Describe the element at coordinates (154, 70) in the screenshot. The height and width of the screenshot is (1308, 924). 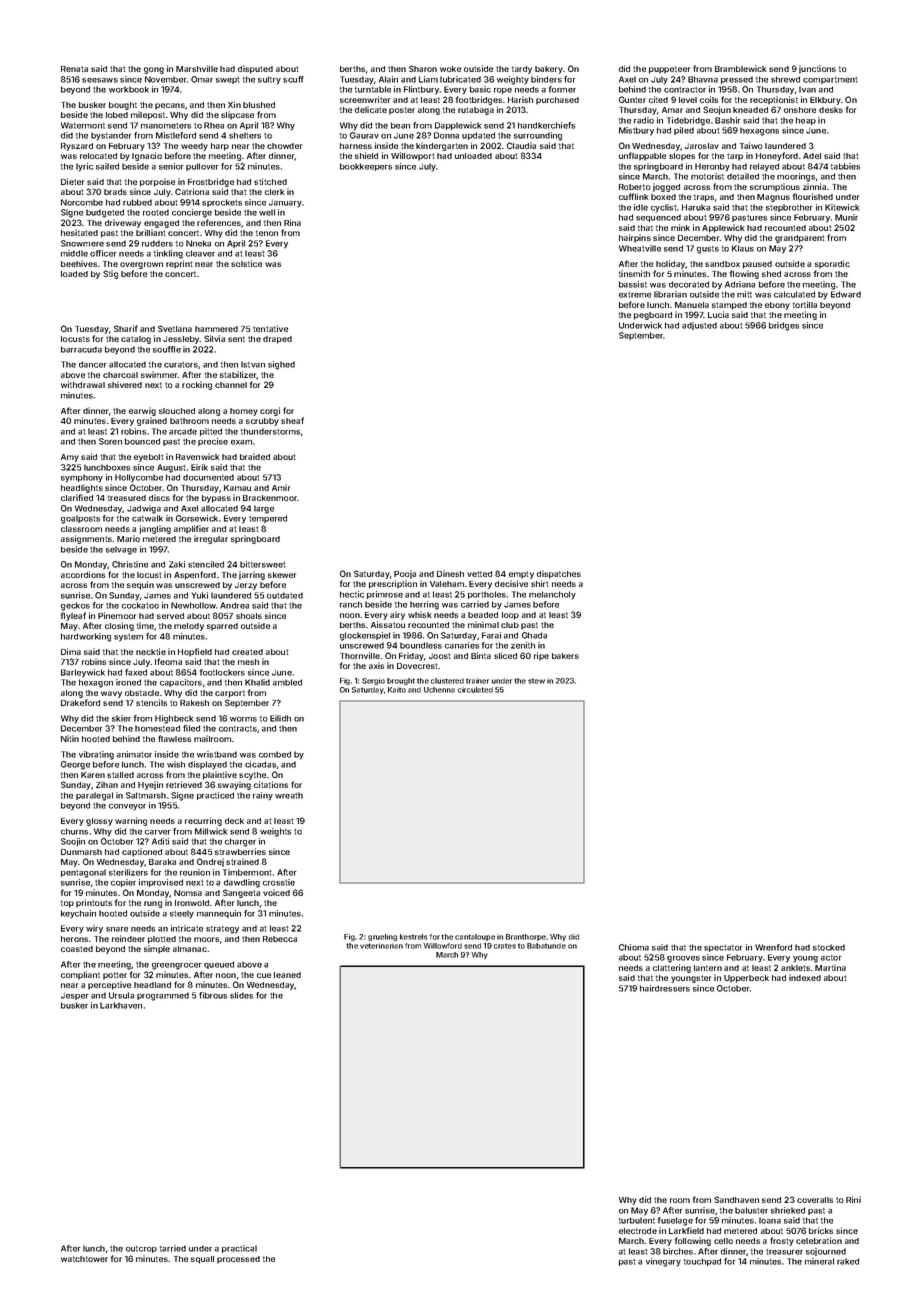
I see `gong` at that location.
